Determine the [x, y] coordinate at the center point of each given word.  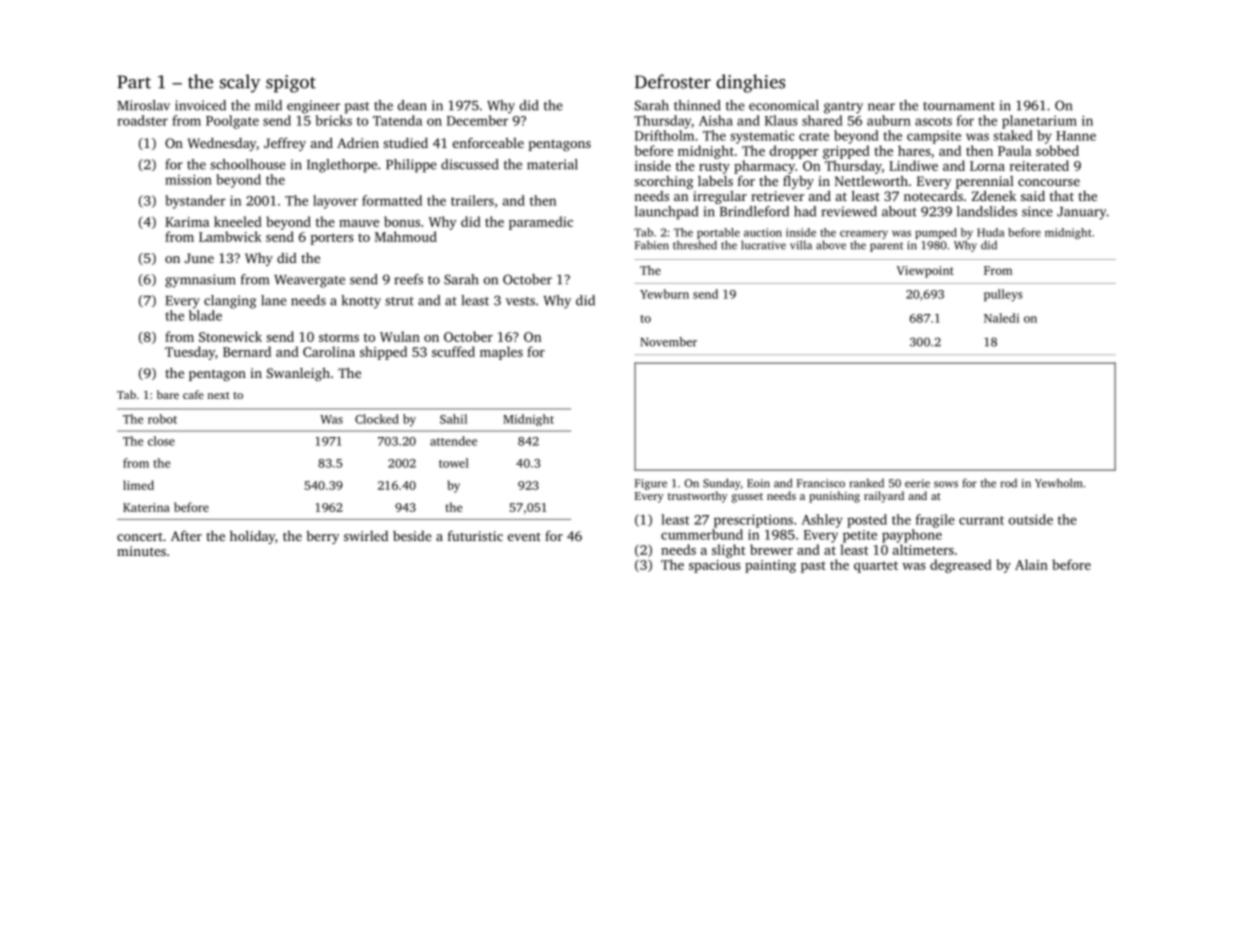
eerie [917, 483]
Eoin [758, 483]
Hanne [1076, 136]
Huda [991, 232]
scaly [240, 83]
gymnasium [200, 281]
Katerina [146, 507]
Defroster [673, 81]
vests [520, 301]
